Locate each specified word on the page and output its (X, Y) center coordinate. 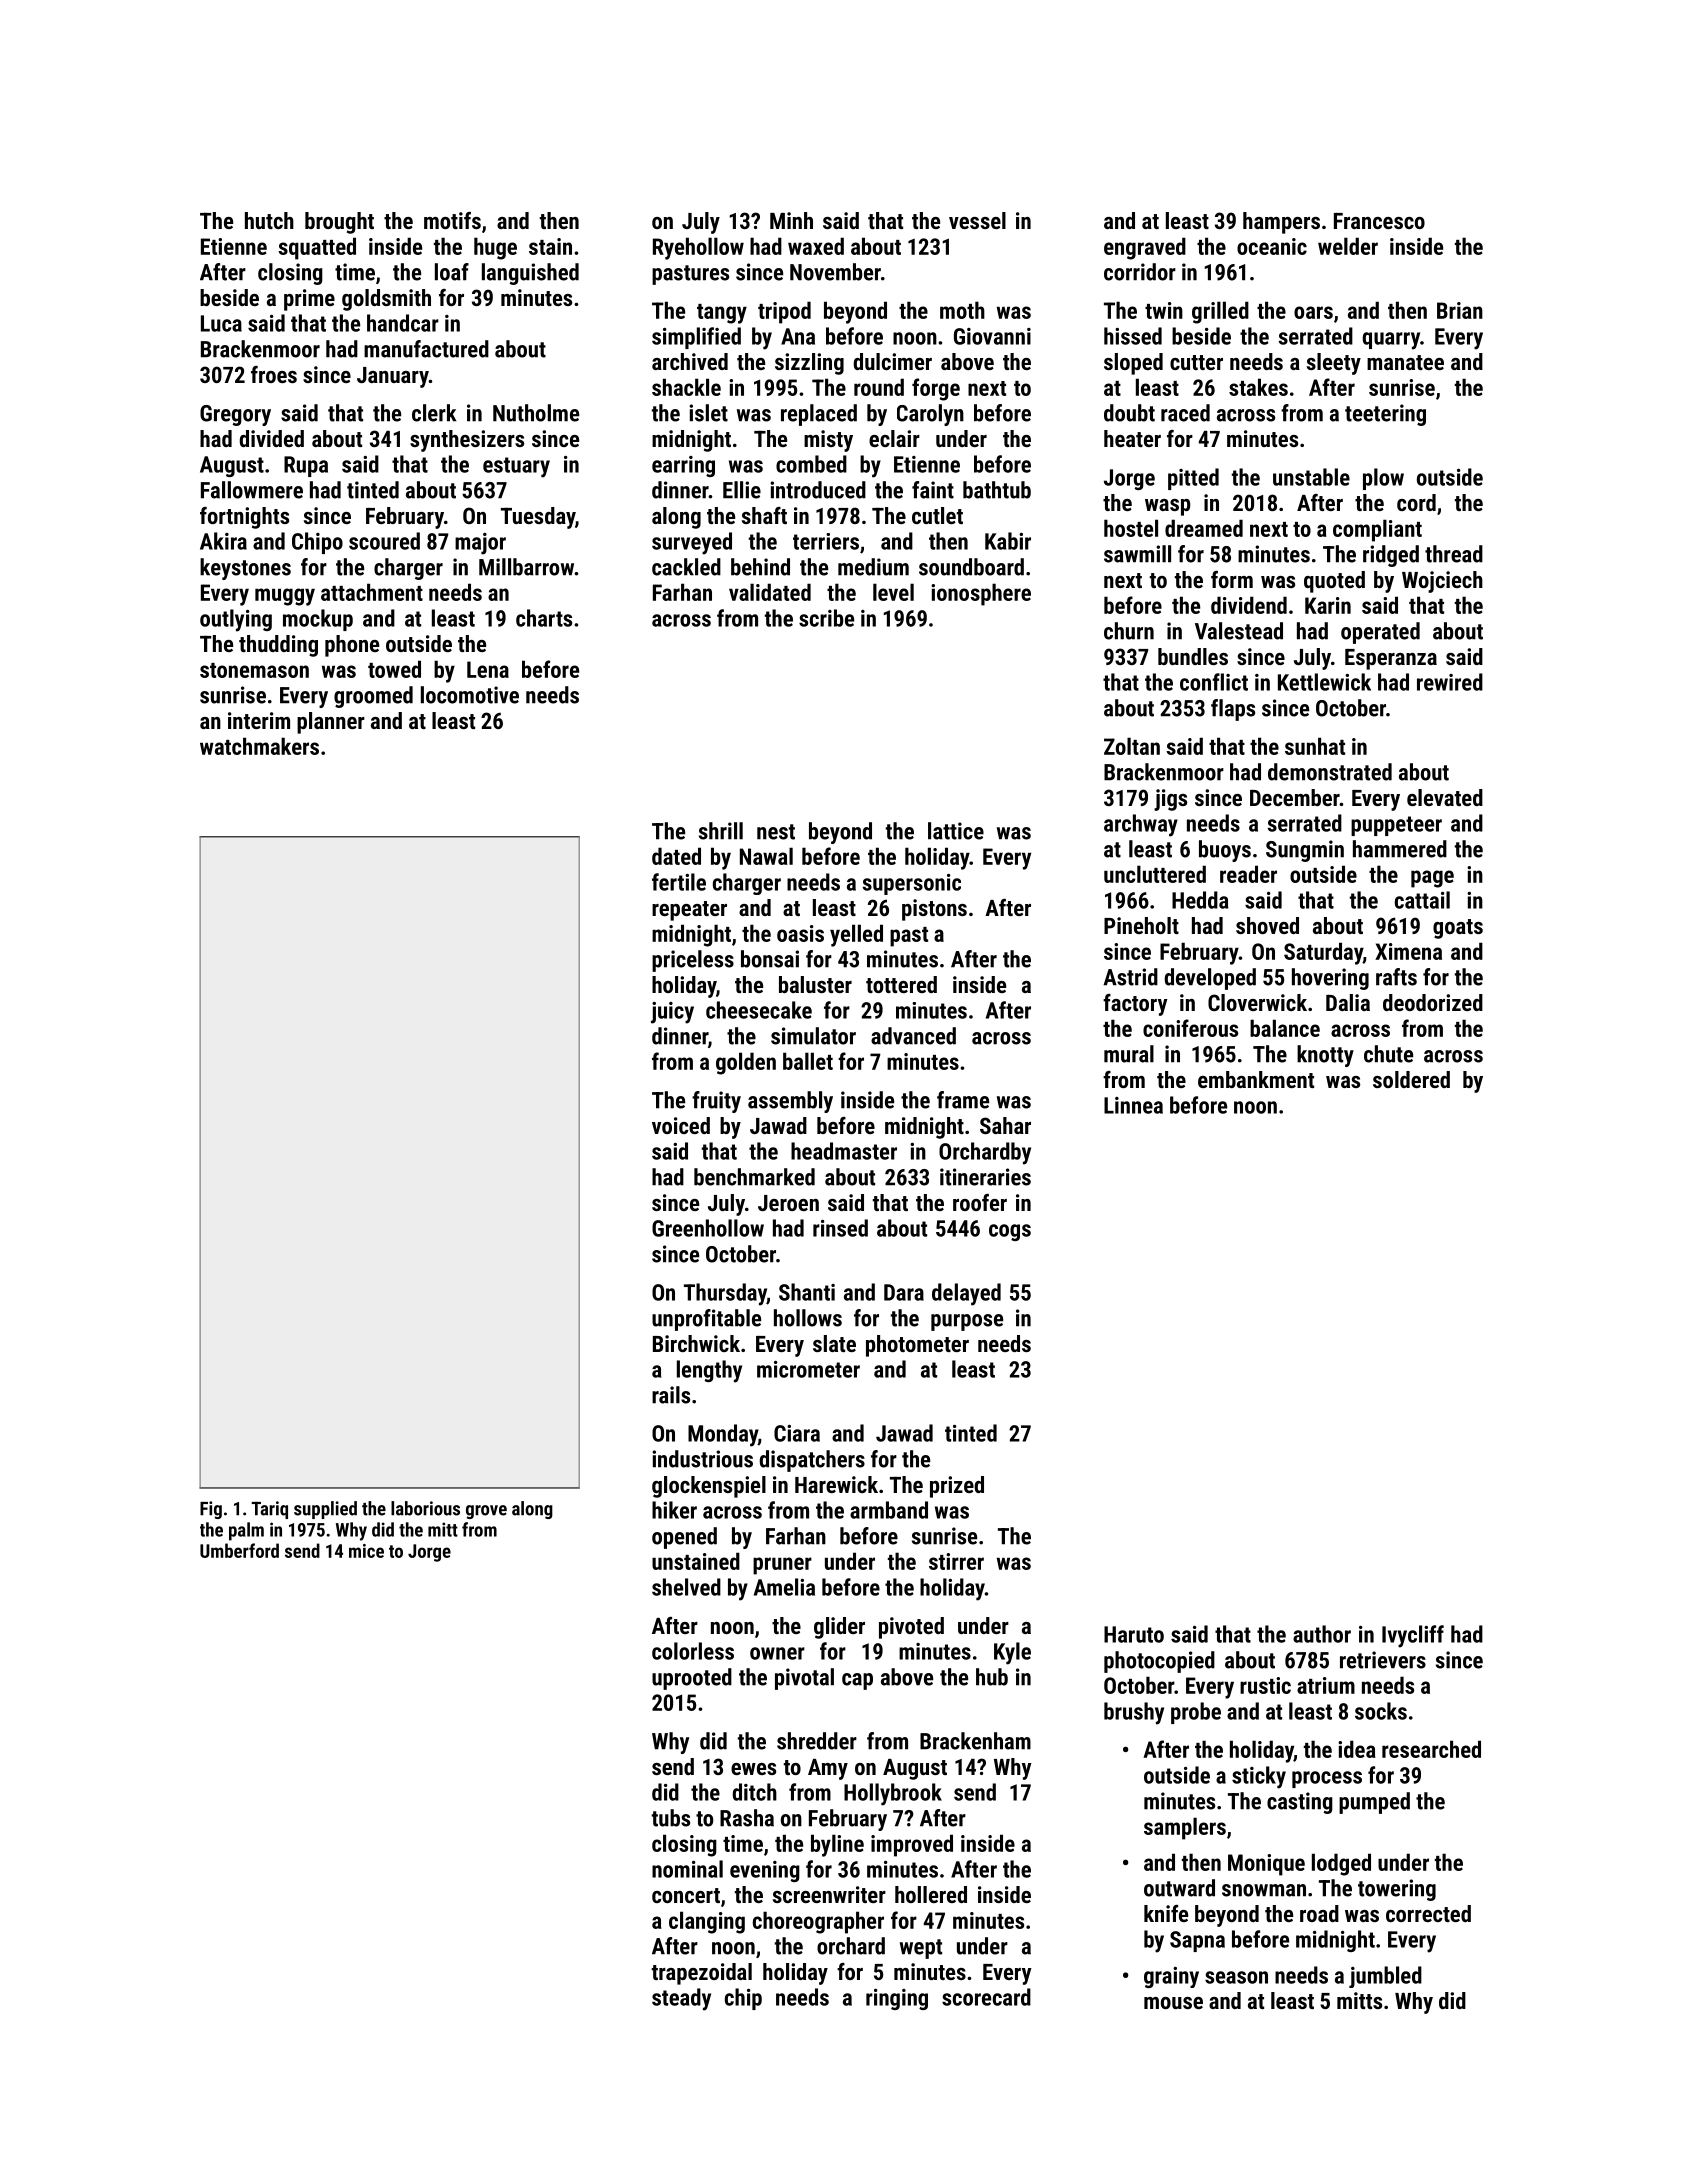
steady (681, 1999)
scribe (826, 618)
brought (339, 223)
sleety (1334, 364)
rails (671, 1395)
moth (962, 310)
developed (1210, 979)
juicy (672, 1013)
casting (1300, 1803)
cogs (1010, 1232)
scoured (384, 541)
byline (837, 1845)
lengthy (709, 1371)
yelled (856, 935)
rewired (1450, 682)
